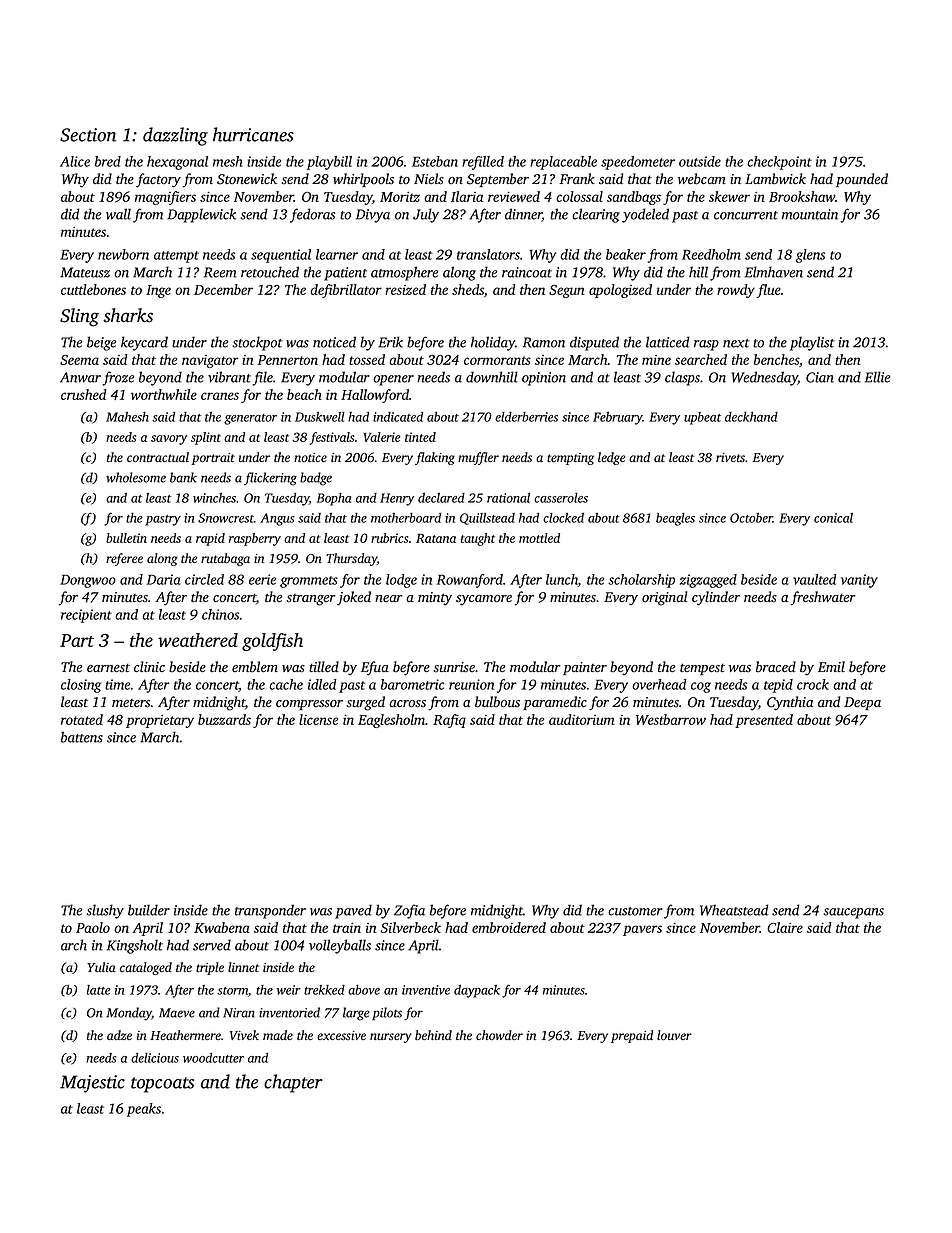 The height and width of the page is (1233, 952). Describe the element at coordinates (862, 180) in the page. I see `pounded` at that location.
